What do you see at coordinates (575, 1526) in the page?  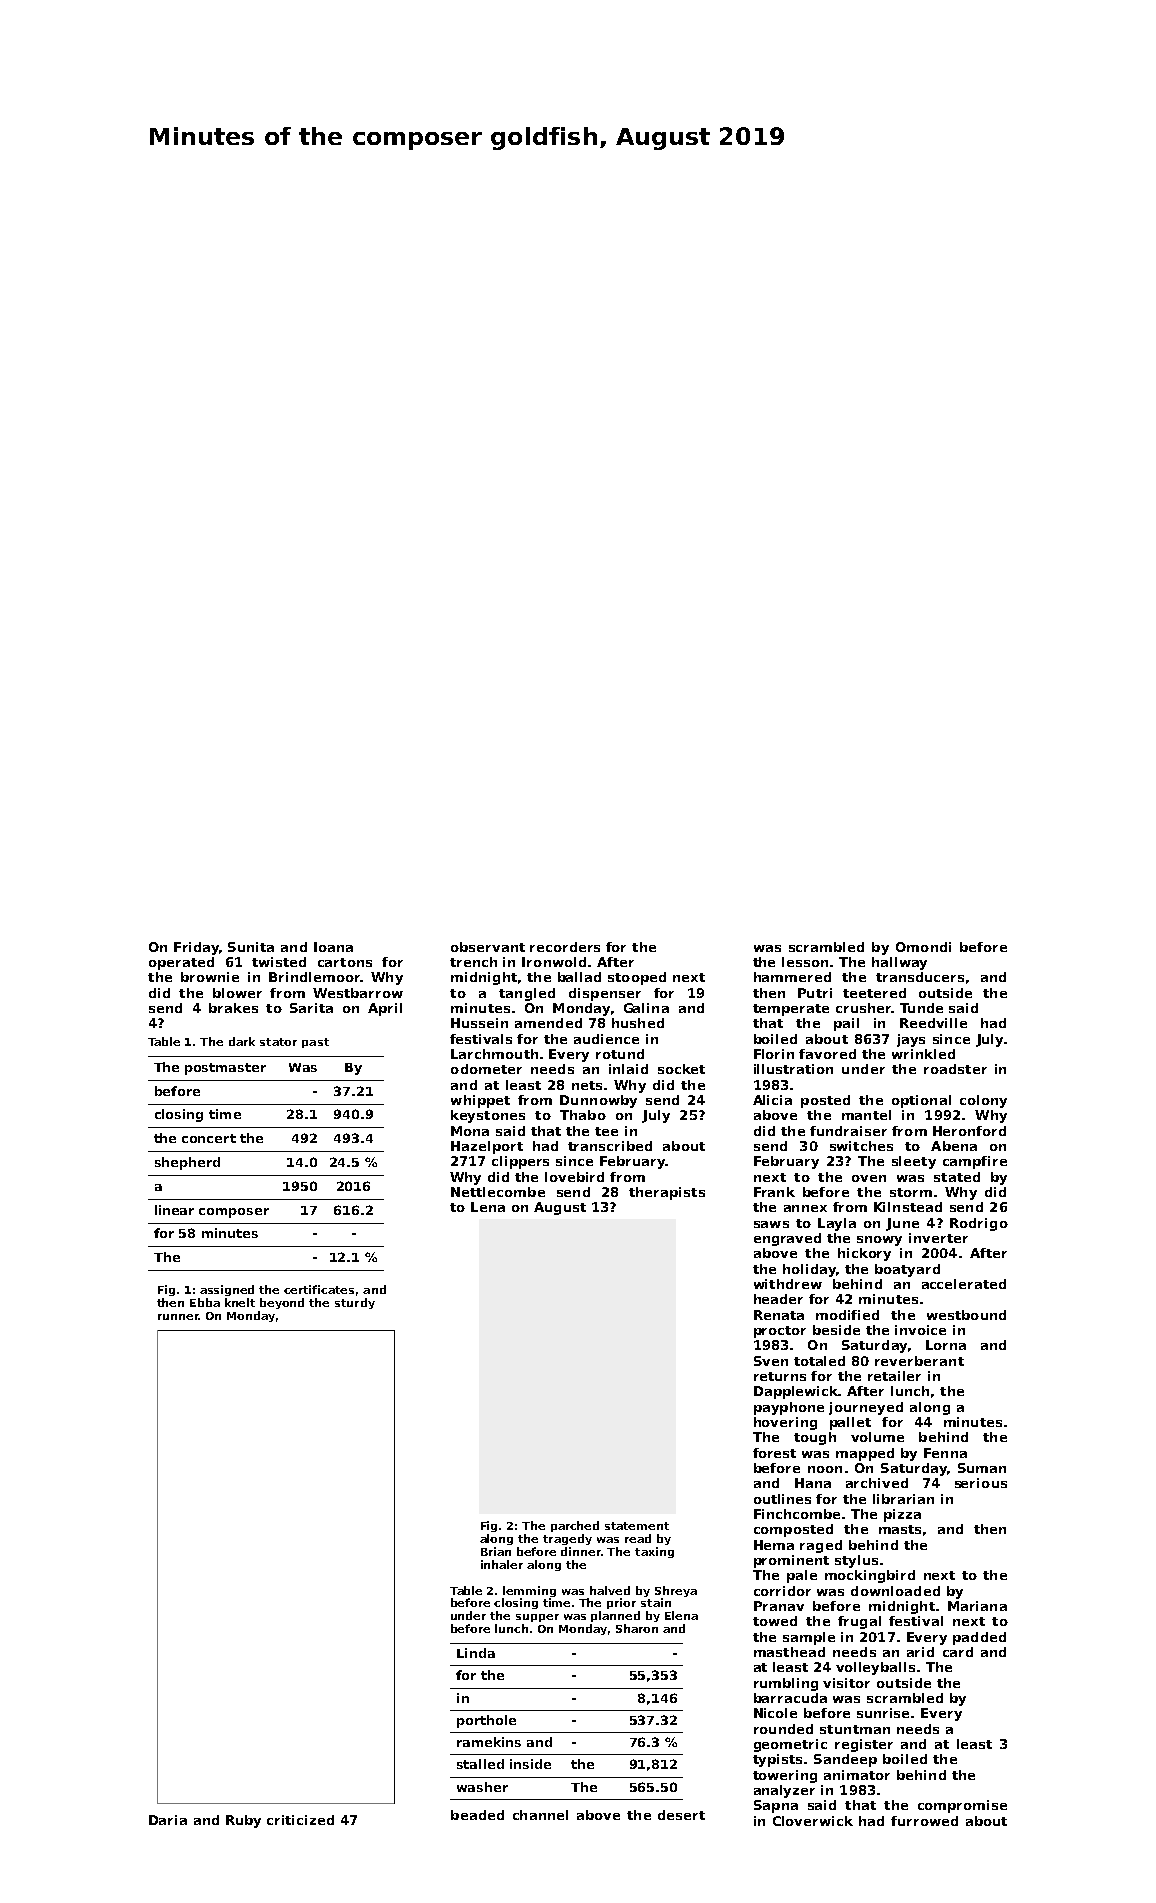 I see `parched` at bounding box center [575, 1526].
